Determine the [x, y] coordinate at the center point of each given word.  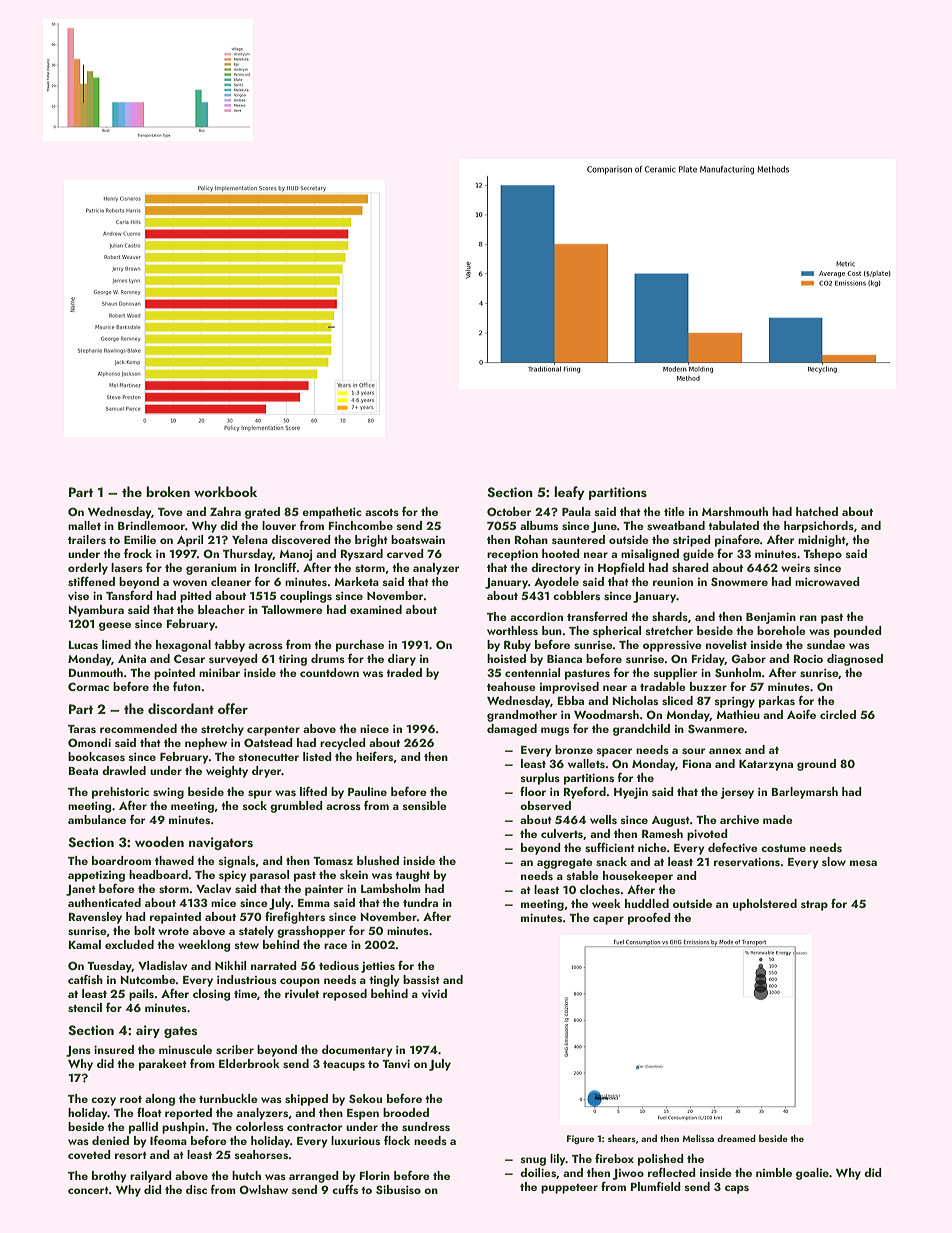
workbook [225, 491]
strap [814, 906]
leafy [569, 493]
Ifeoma [168, 1140]
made [778, 819]
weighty [227, 772]
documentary [357, 1051]
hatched [817, 511]
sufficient [610, 847]
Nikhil [230, 965]
